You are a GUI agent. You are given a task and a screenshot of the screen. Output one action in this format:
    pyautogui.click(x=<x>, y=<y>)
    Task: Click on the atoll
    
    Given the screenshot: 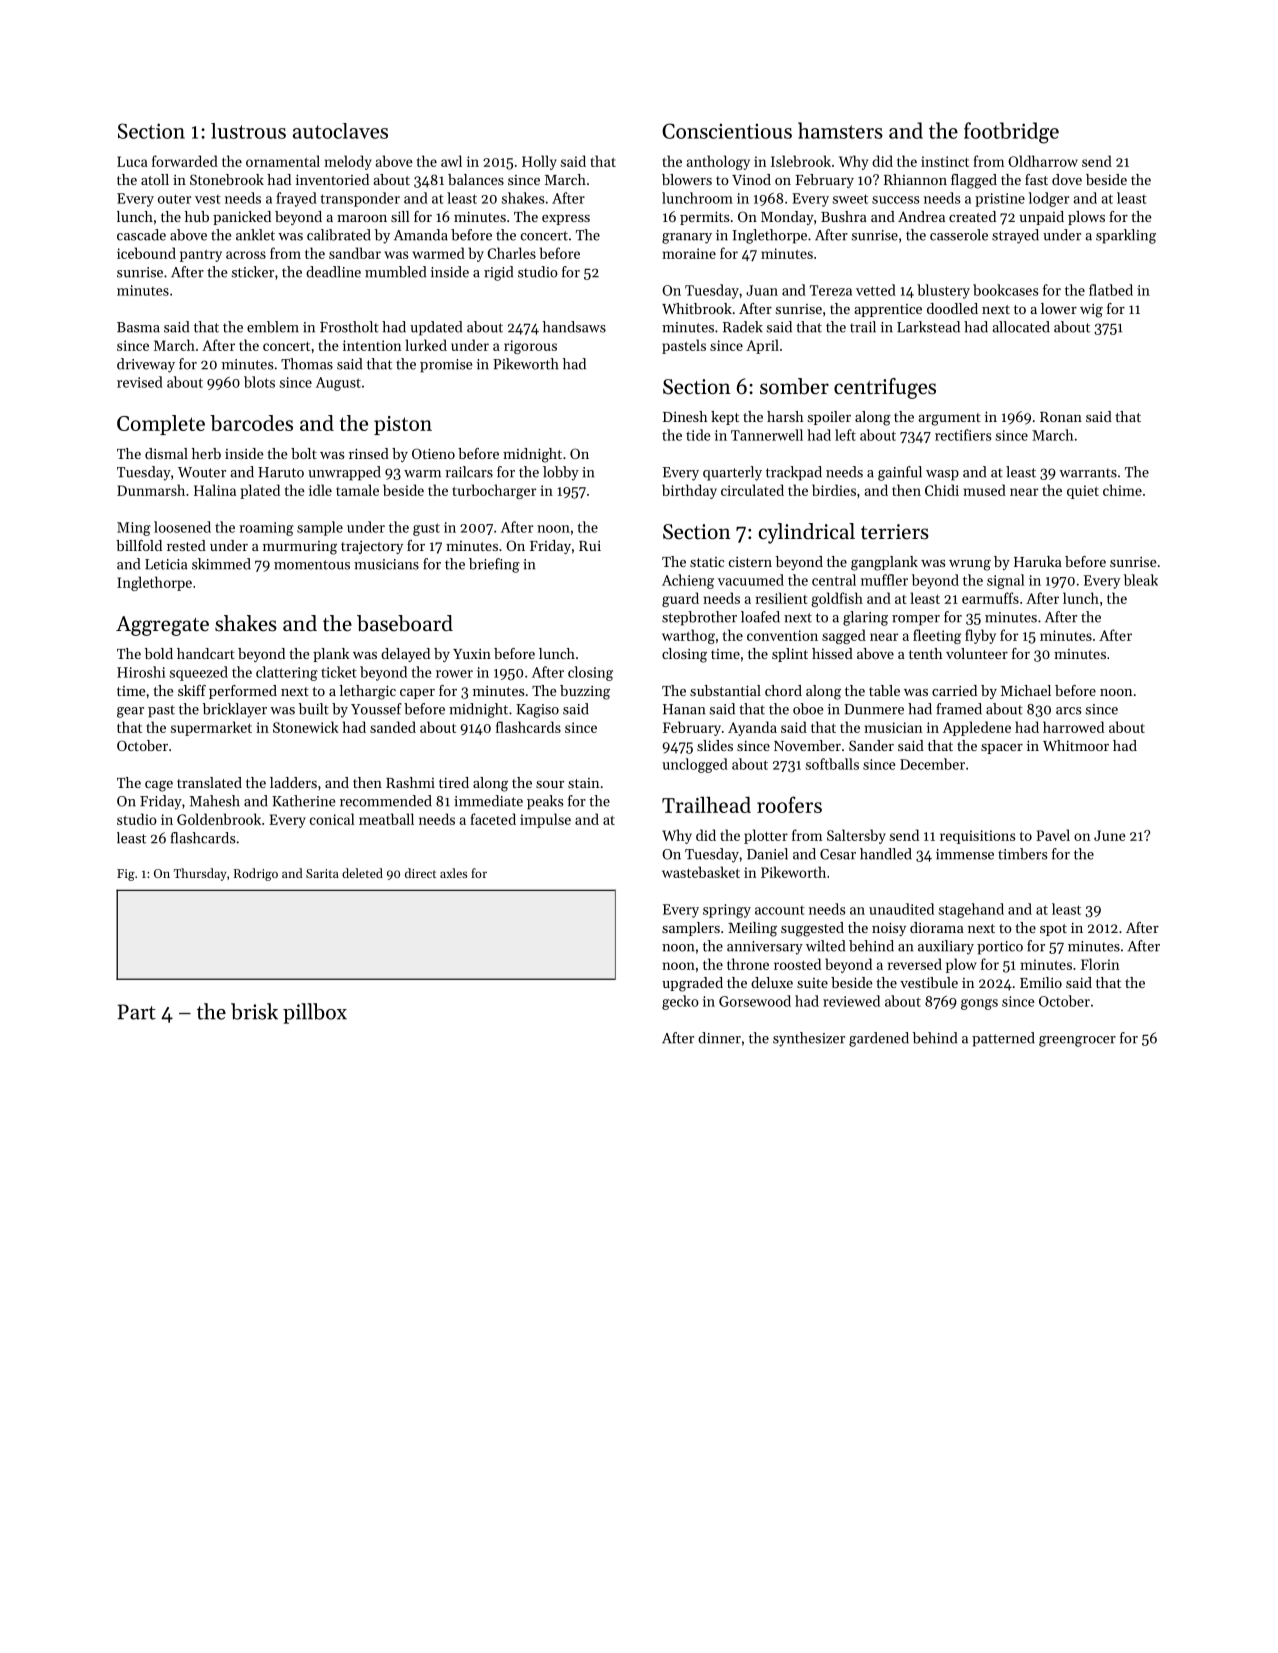 What is the action you would take?
    pyautogui.click(x=155, y=179)
